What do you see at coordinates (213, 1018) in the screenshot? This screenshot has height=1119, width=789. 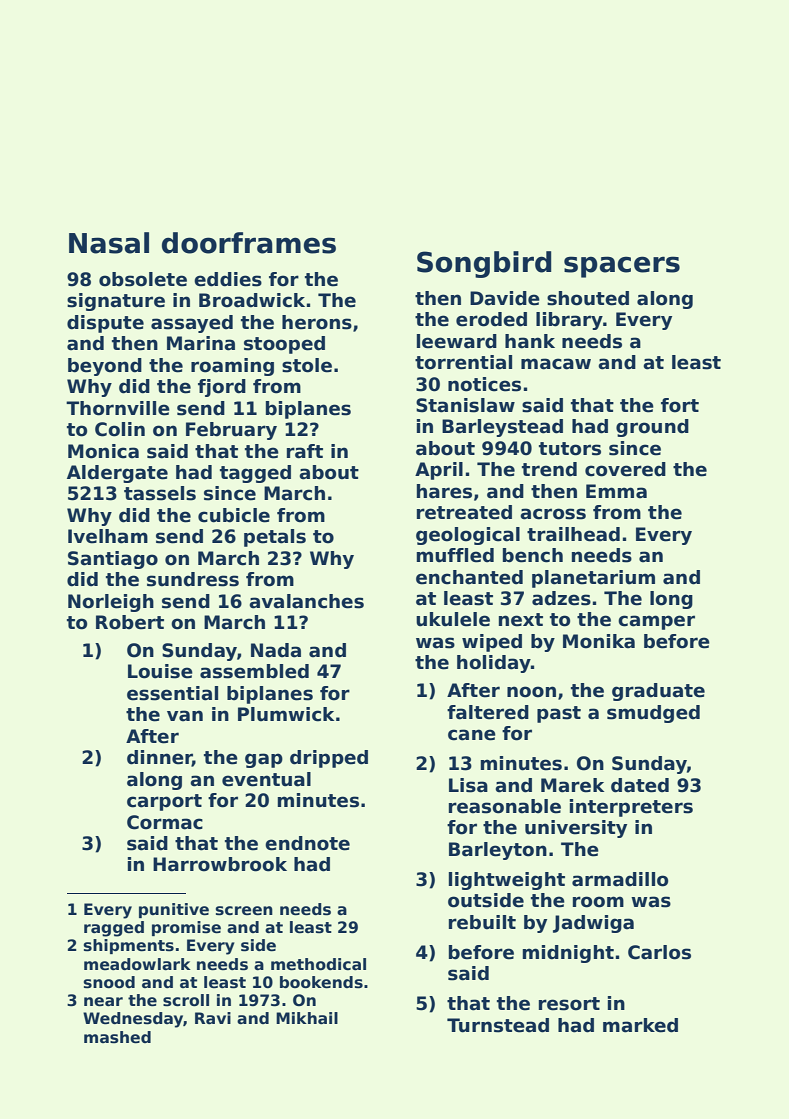 I see `Ravi` at bounding box center [213, 1018].
